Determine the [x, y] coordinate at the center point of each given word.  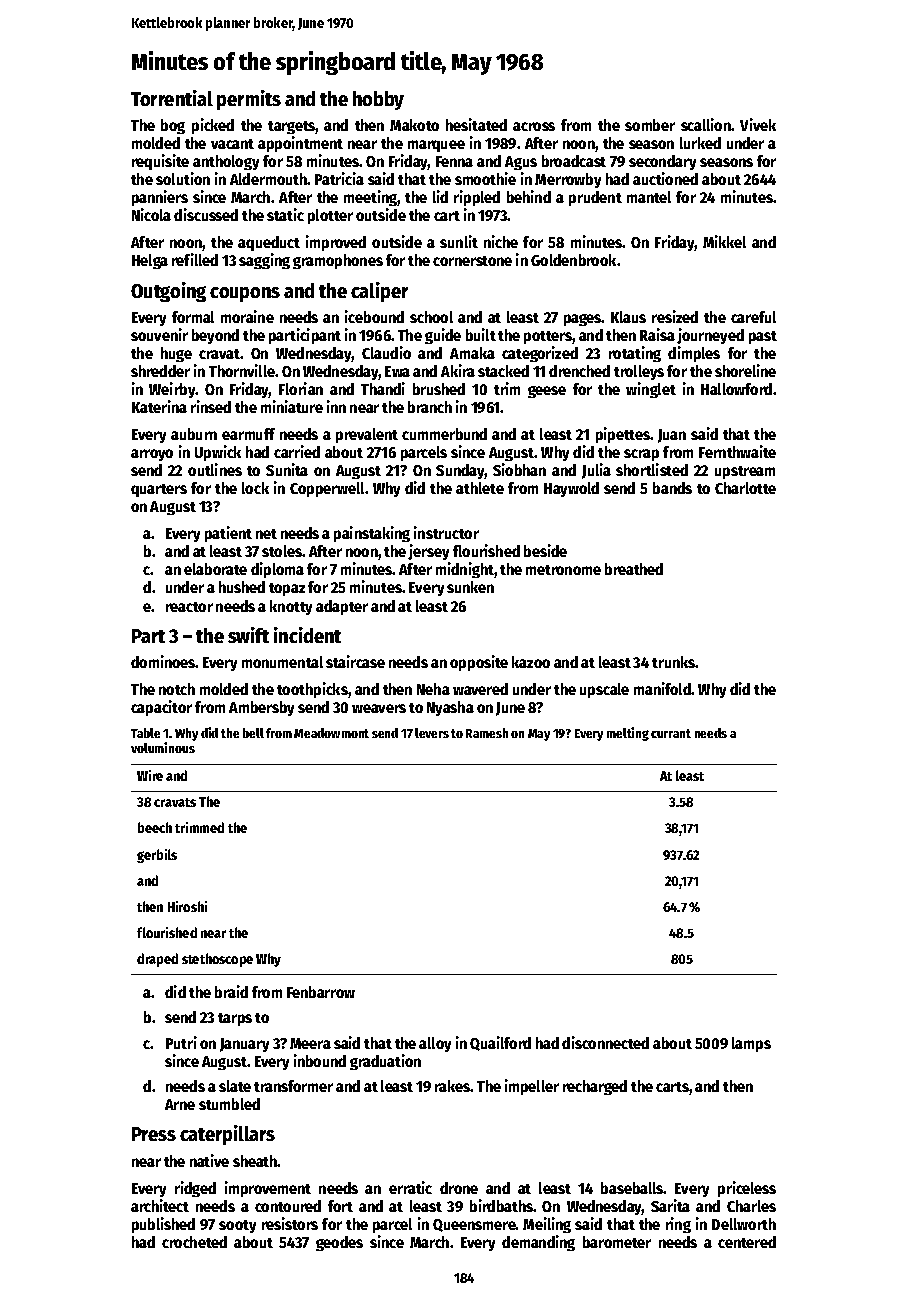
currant [671, 733]
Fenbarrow [321, 992]
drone [459, 1188]
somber [650, 125]
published [163, 1225]
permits [249, 100]
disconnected [605, 1042]
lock [255, 488]
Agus [521, 163]
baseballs [632, 1188]
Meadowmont [331, 733]
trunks [673, 662]
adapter [342, 607]
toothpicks [312, 690]
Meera [310, 1043]
